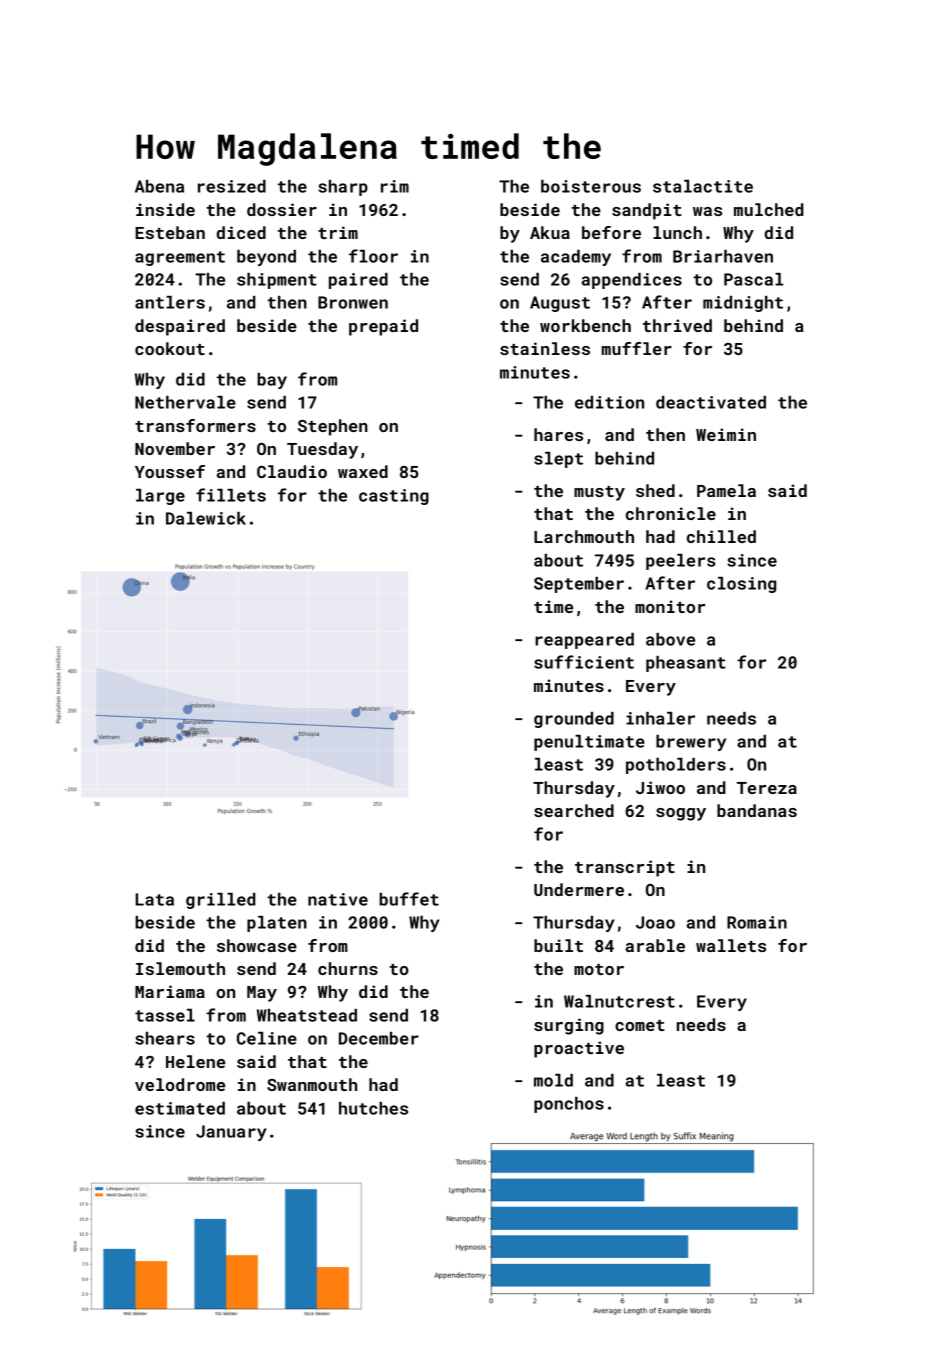  I want to click on Dalewick, so click(206, 518).
